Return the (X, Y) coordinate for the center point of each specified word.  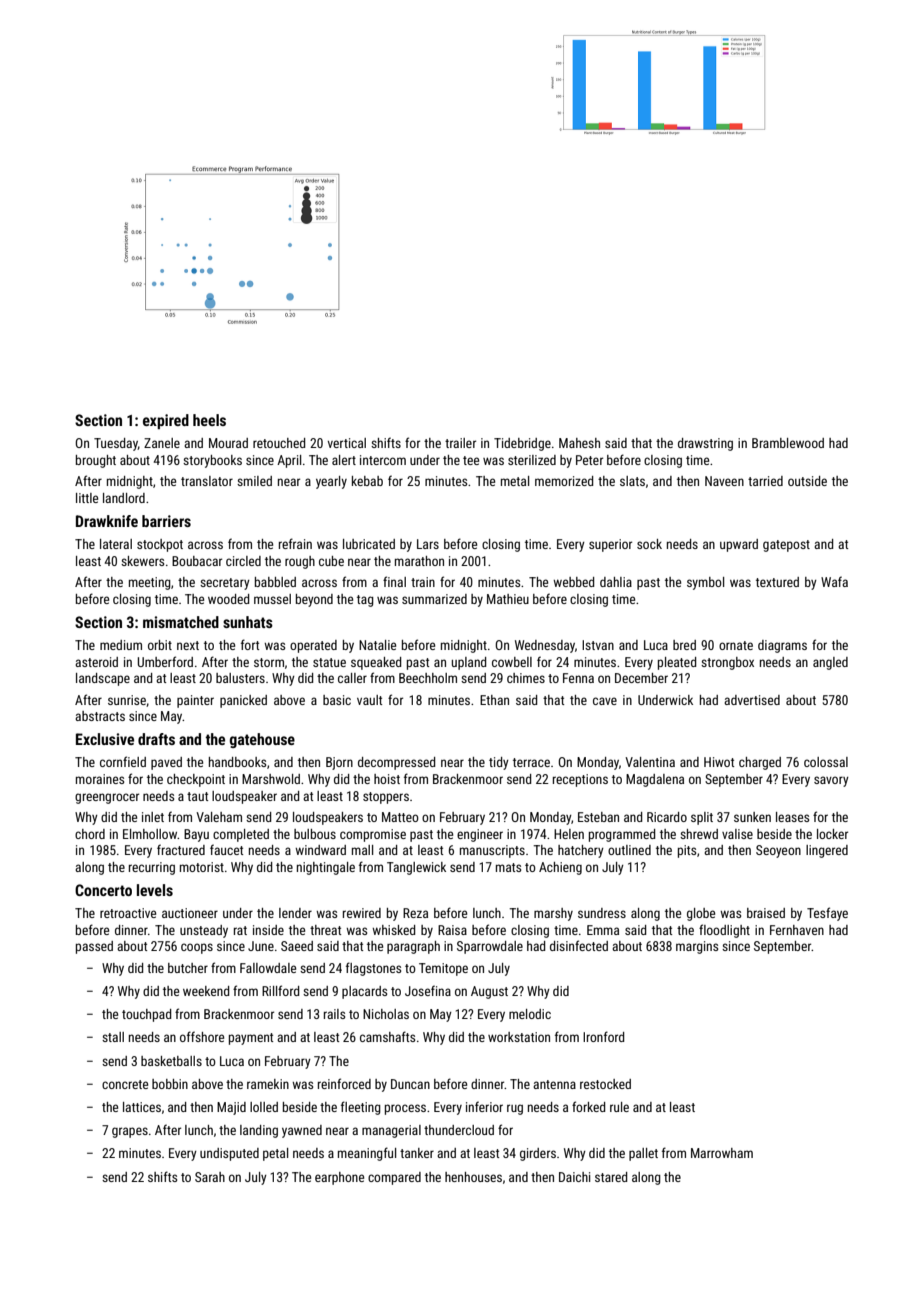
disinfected (579, 945)
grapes (130, 1132)
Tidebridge (522, 444)
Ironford (603, 1036)
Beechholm (428, 678)
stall (113, 1037)
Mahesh (579, 443)
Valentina (650, 762)
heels (209, 420)
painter (195, 701)
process (405, 1109)
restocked (605, 1084)
